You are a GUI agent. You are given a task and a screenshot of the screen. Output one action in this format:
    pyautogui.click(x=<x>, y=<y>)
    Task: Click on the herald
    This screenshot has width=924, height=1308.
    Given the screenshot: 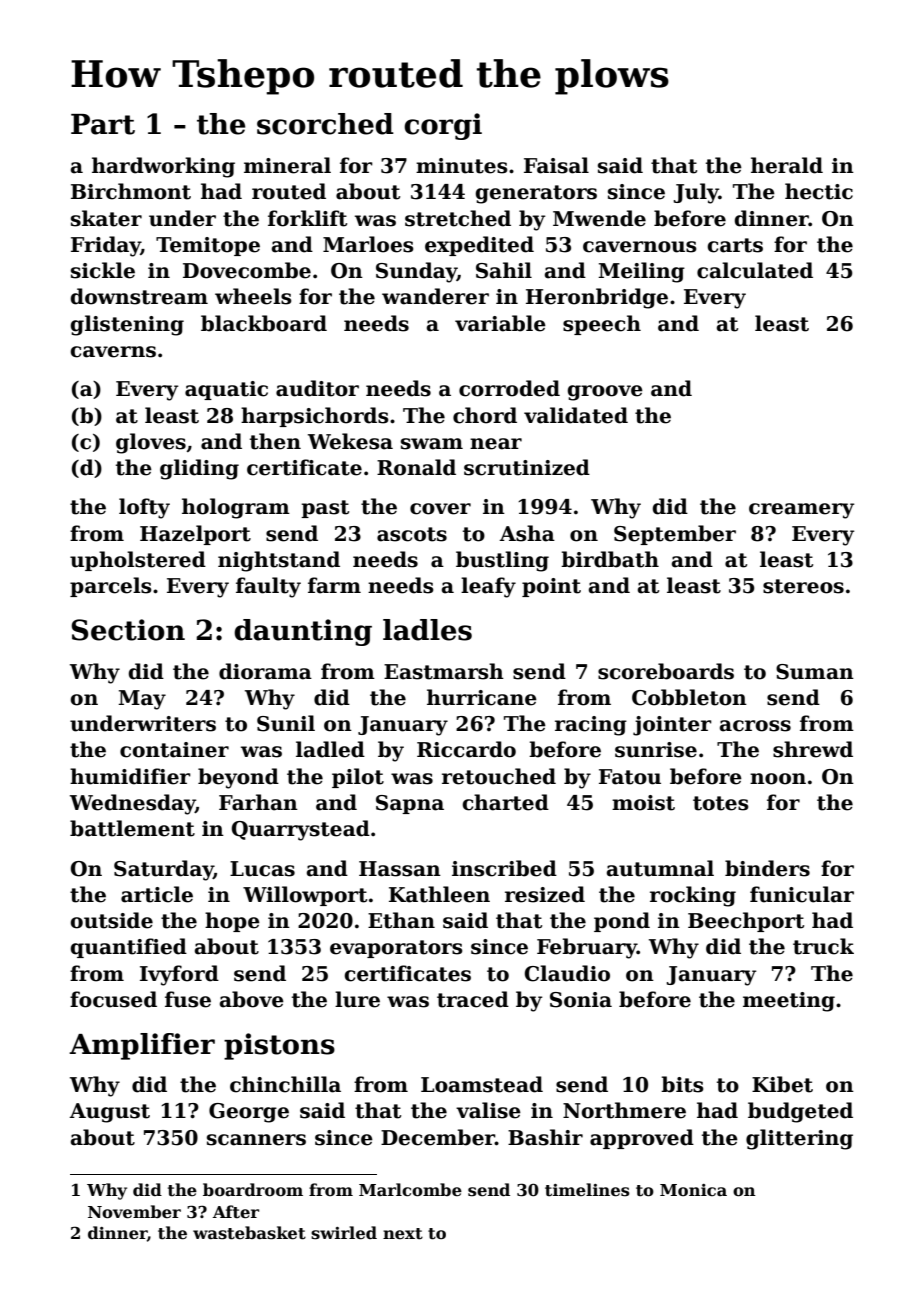 What is the action you would take?
    pyautogui.click(x=787, y=165)
